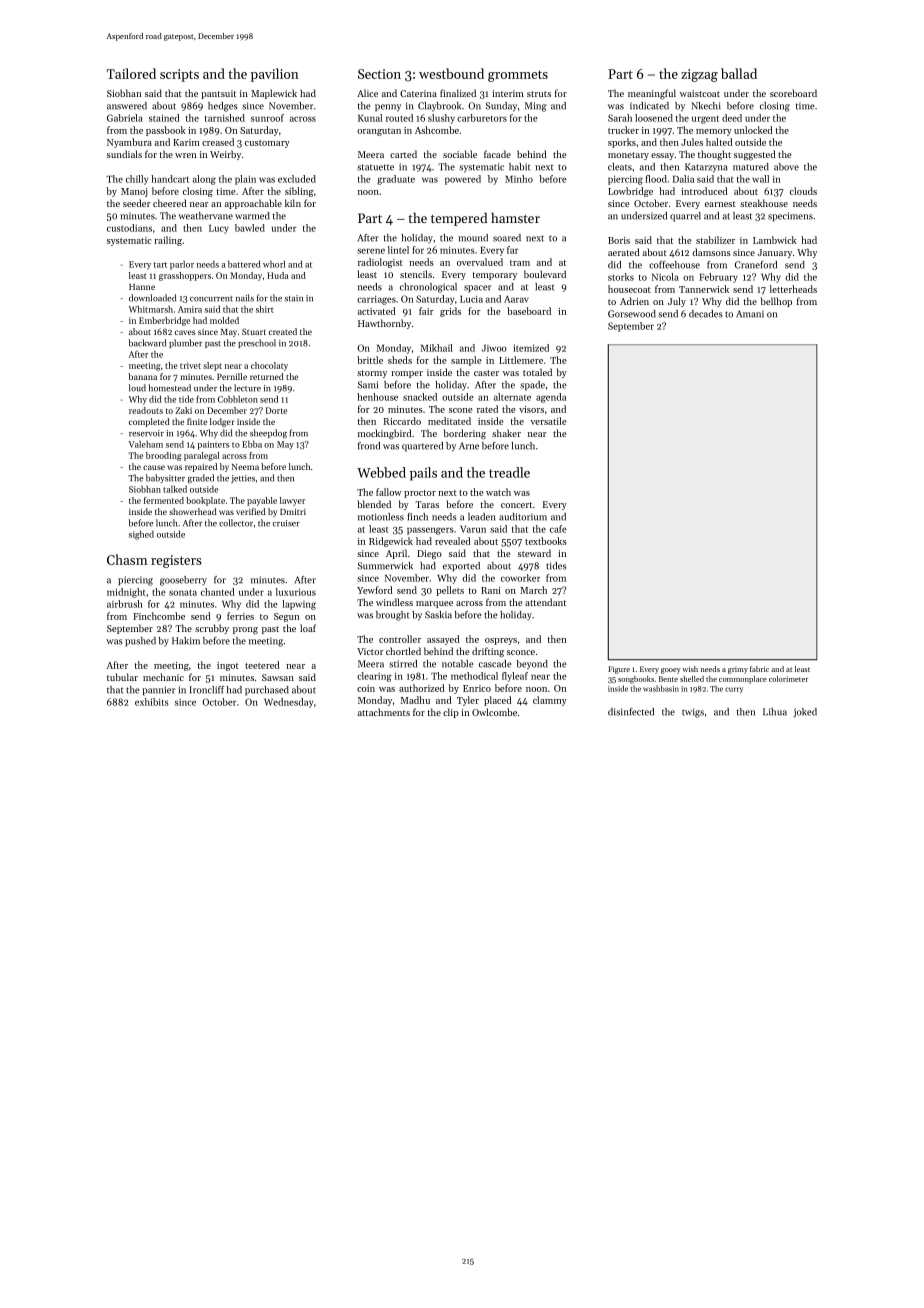  What do you see at coordinates (558, 529) in the document?
I see `cafe` at bounding box center [558, 529].
